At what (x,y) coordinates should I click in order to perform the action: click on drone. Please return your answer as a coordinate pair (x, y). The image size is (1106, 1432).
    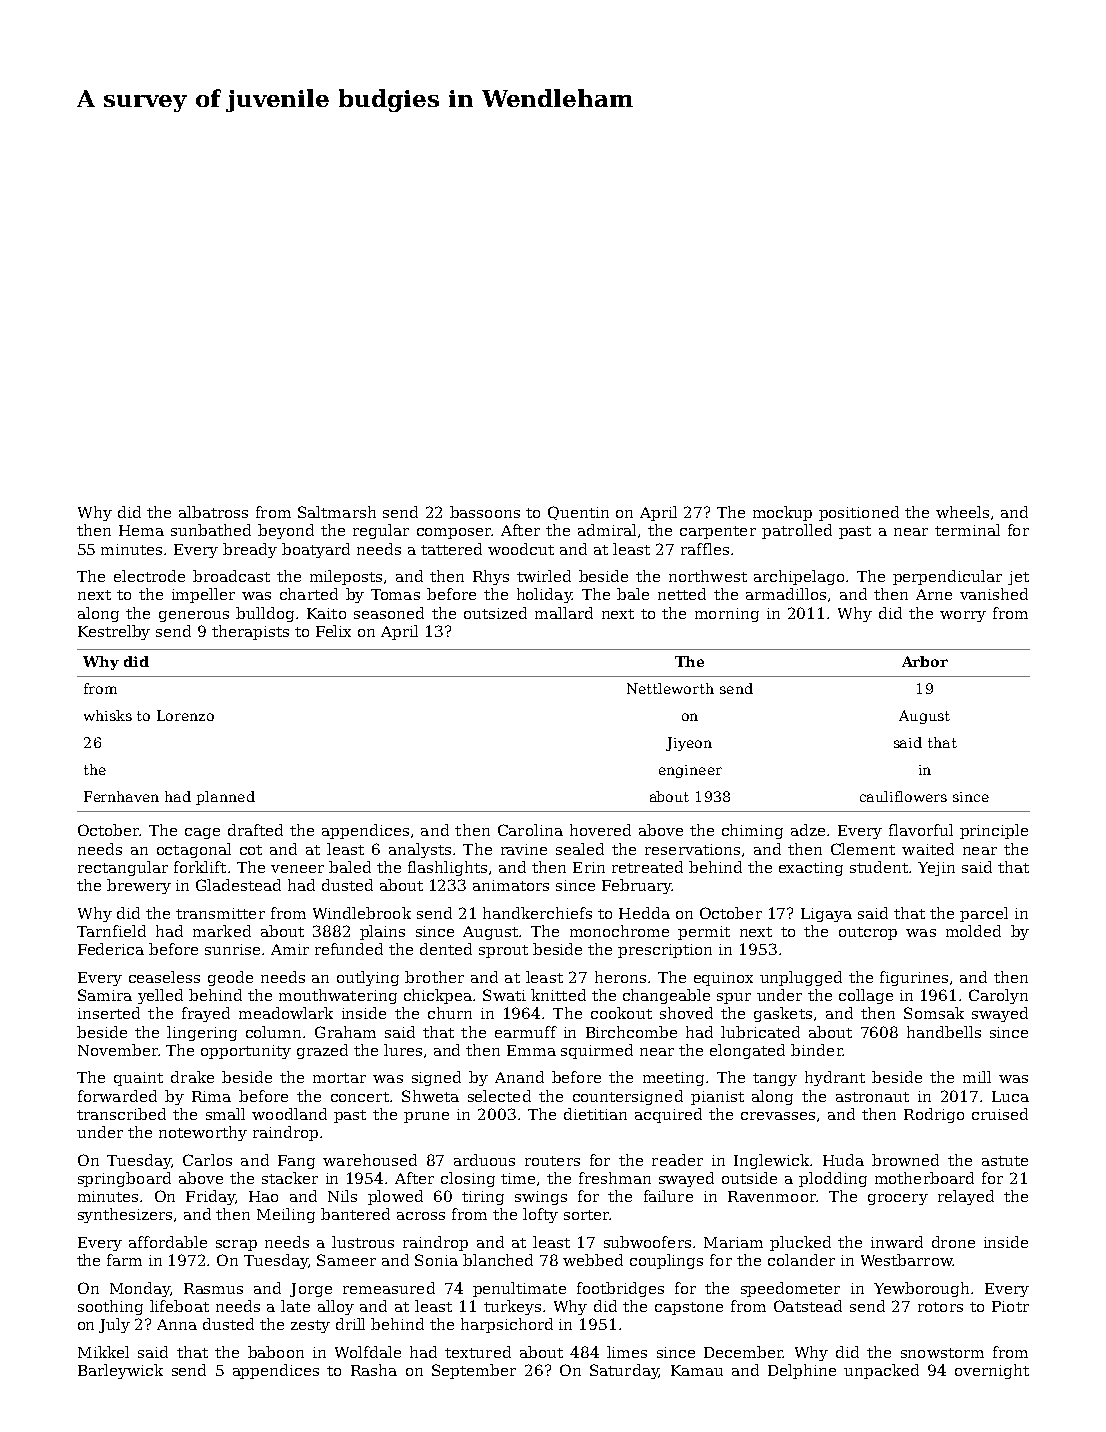
    Looking at the image, I should click on (953, 1242).
